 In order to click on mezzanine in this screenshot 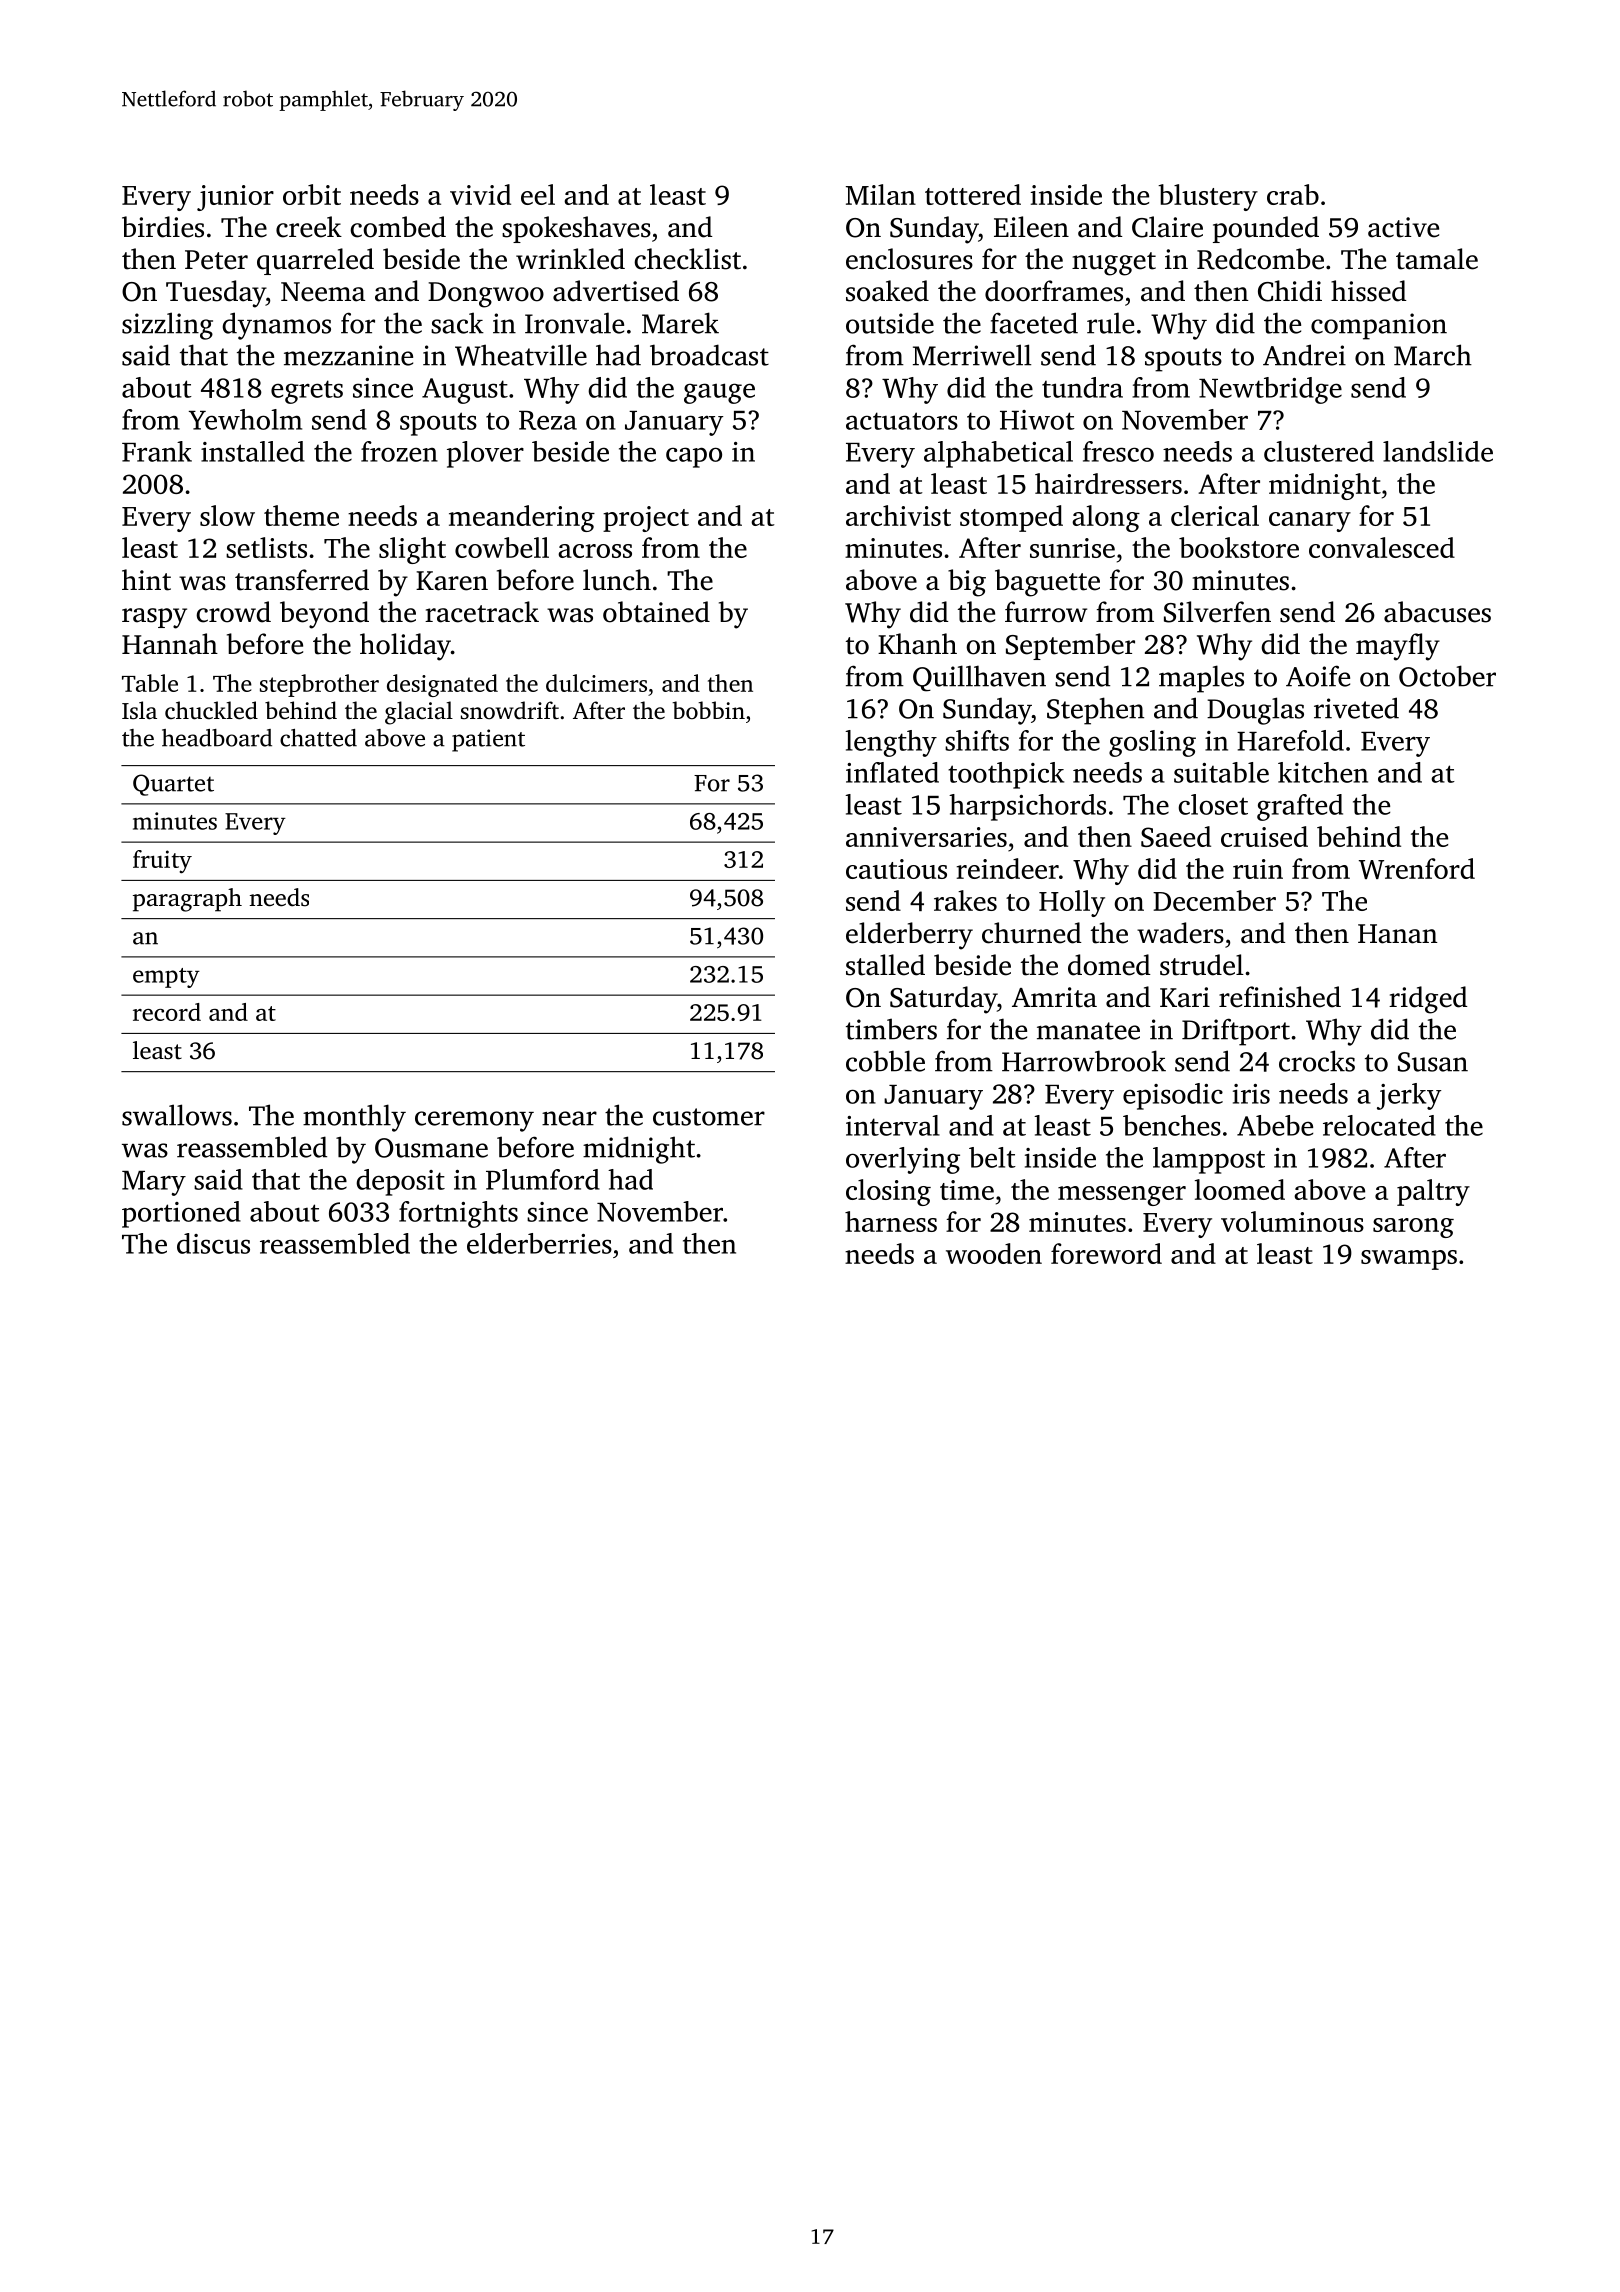, I will do `click(348, 355)`.
